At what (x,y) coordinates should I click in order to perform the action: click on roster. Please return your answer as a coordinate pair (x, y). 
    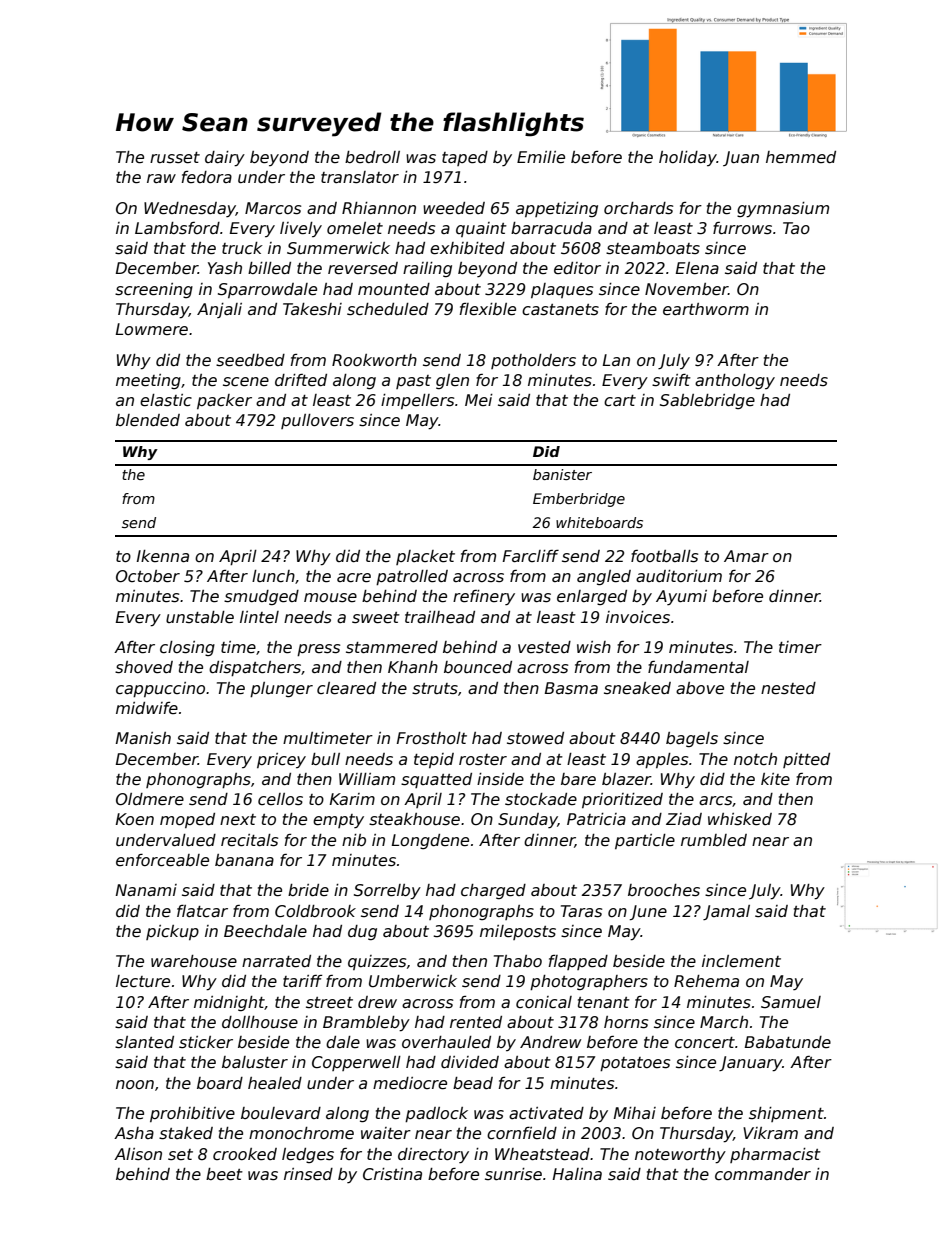
    Looking at the image, I should click on (483, 760).
